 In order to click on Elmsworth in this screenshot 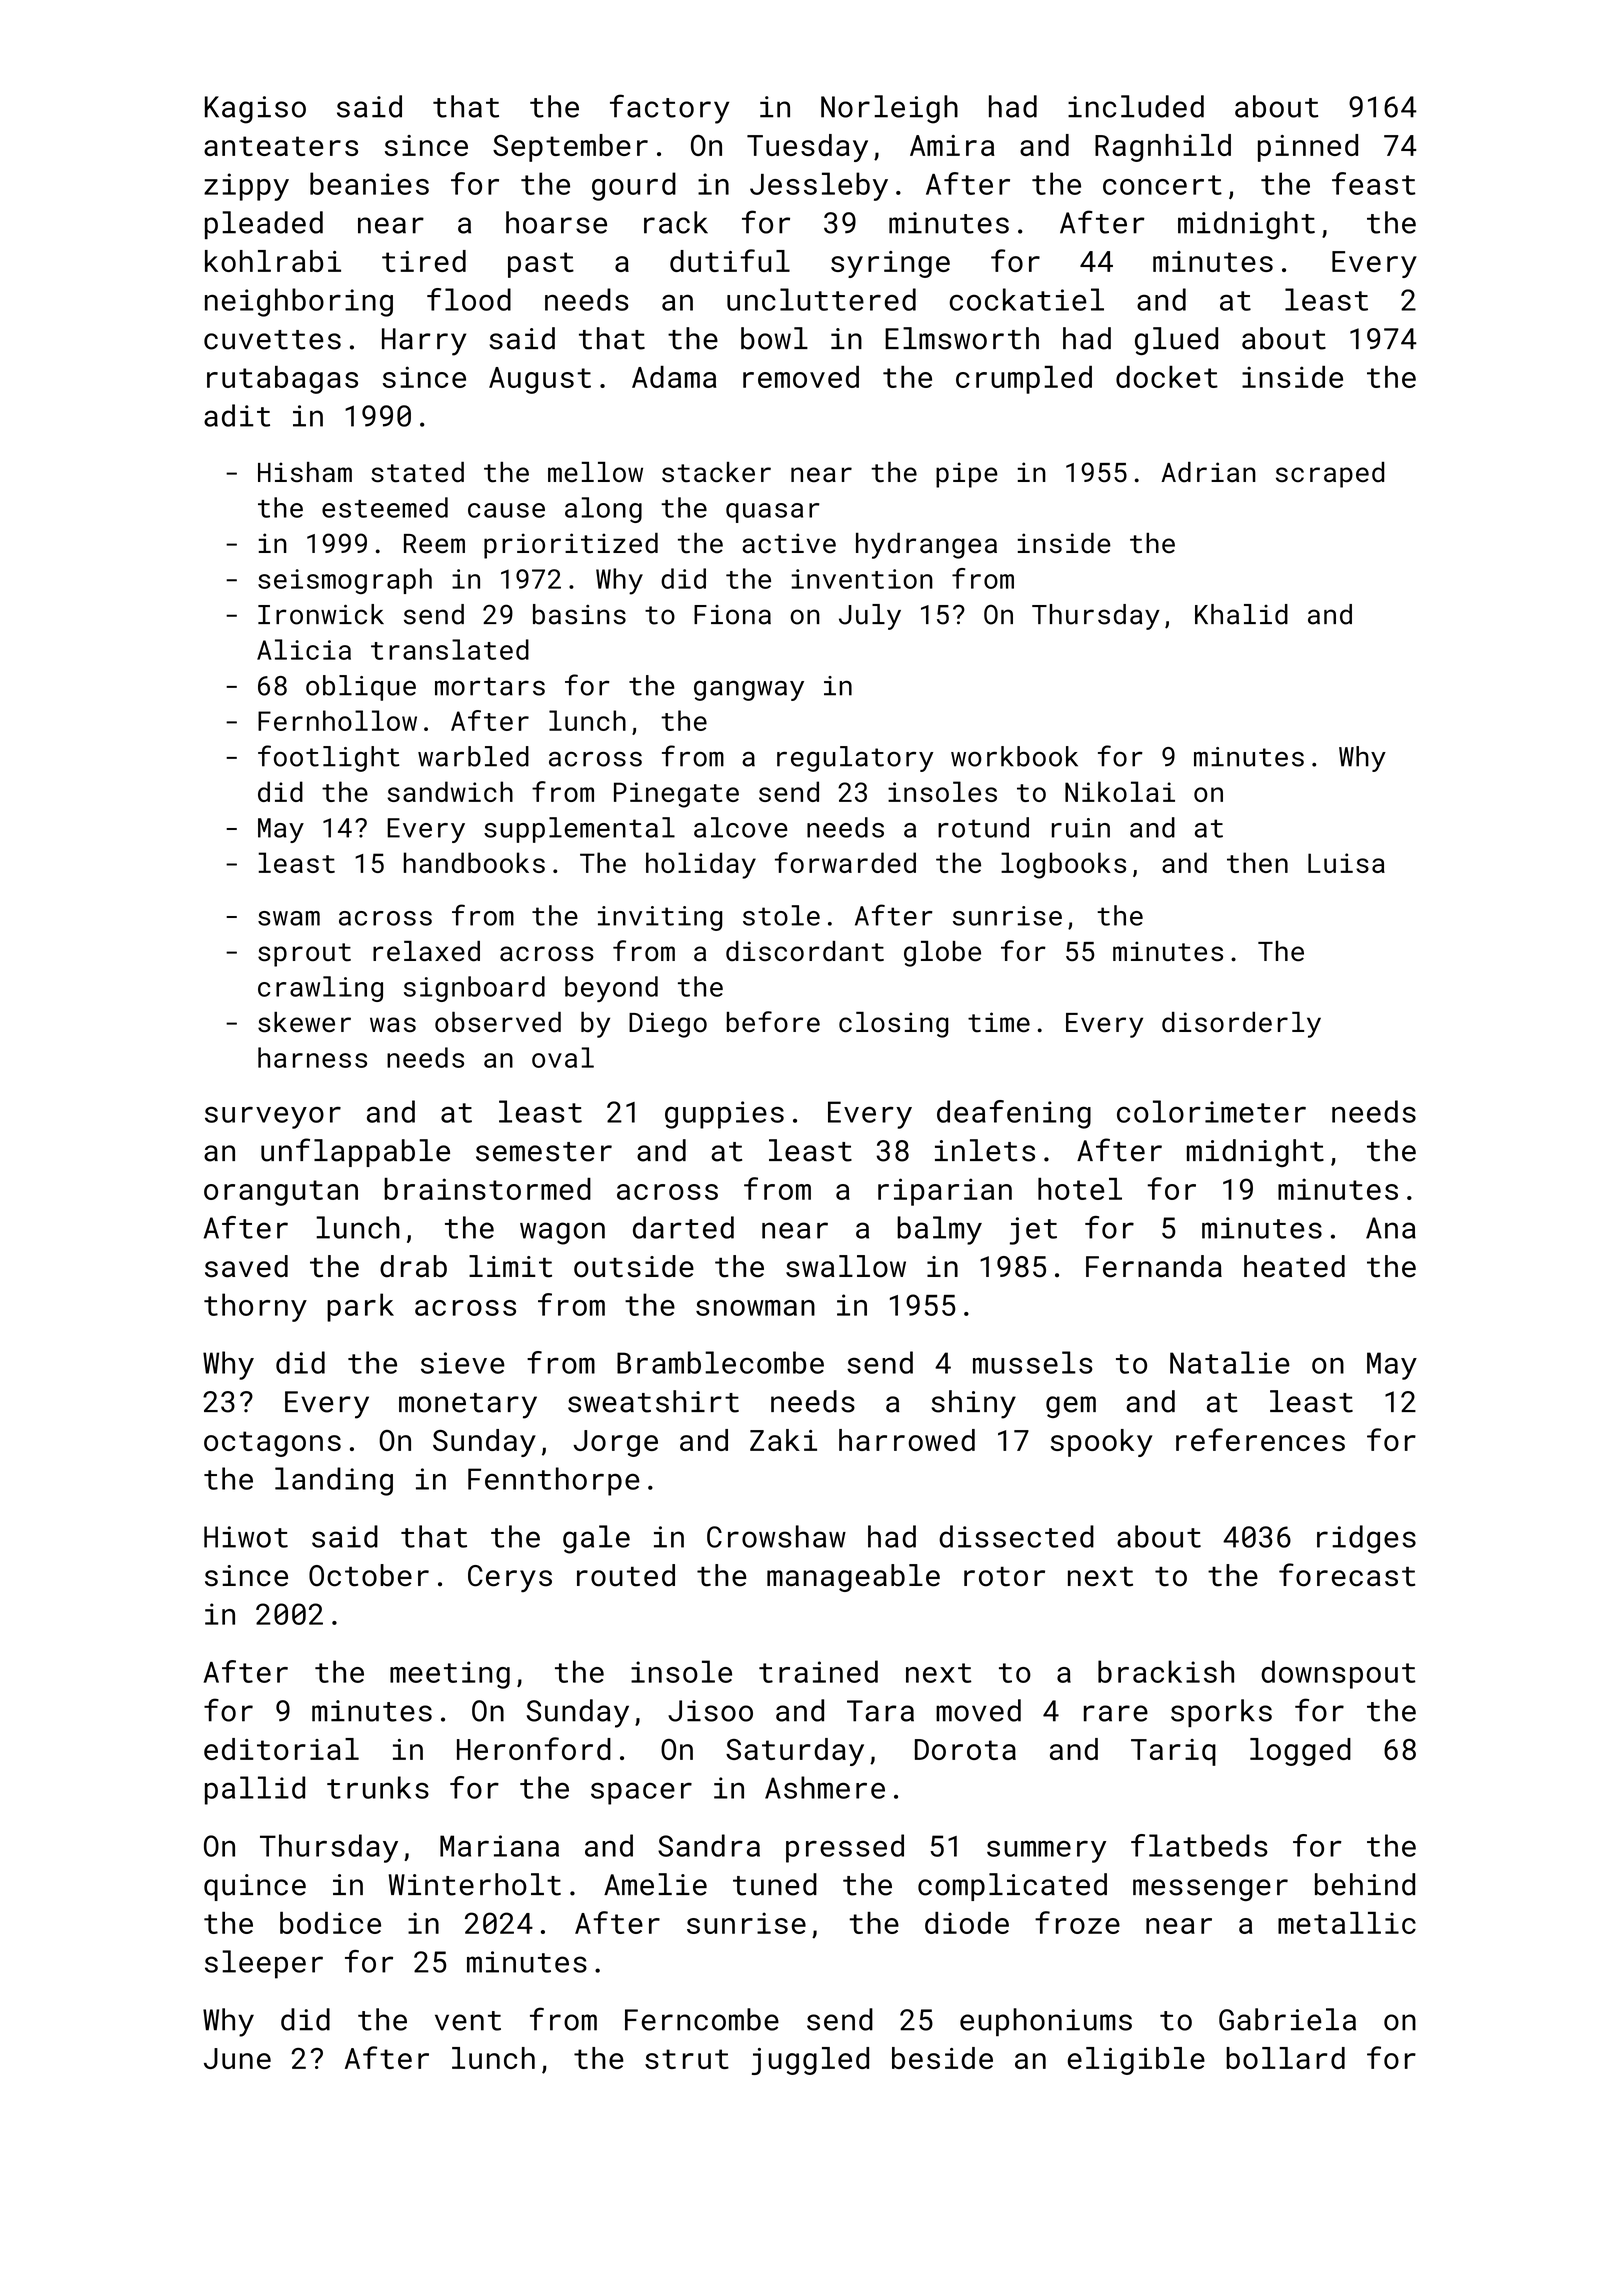, I will do `click(962, 338)`.
